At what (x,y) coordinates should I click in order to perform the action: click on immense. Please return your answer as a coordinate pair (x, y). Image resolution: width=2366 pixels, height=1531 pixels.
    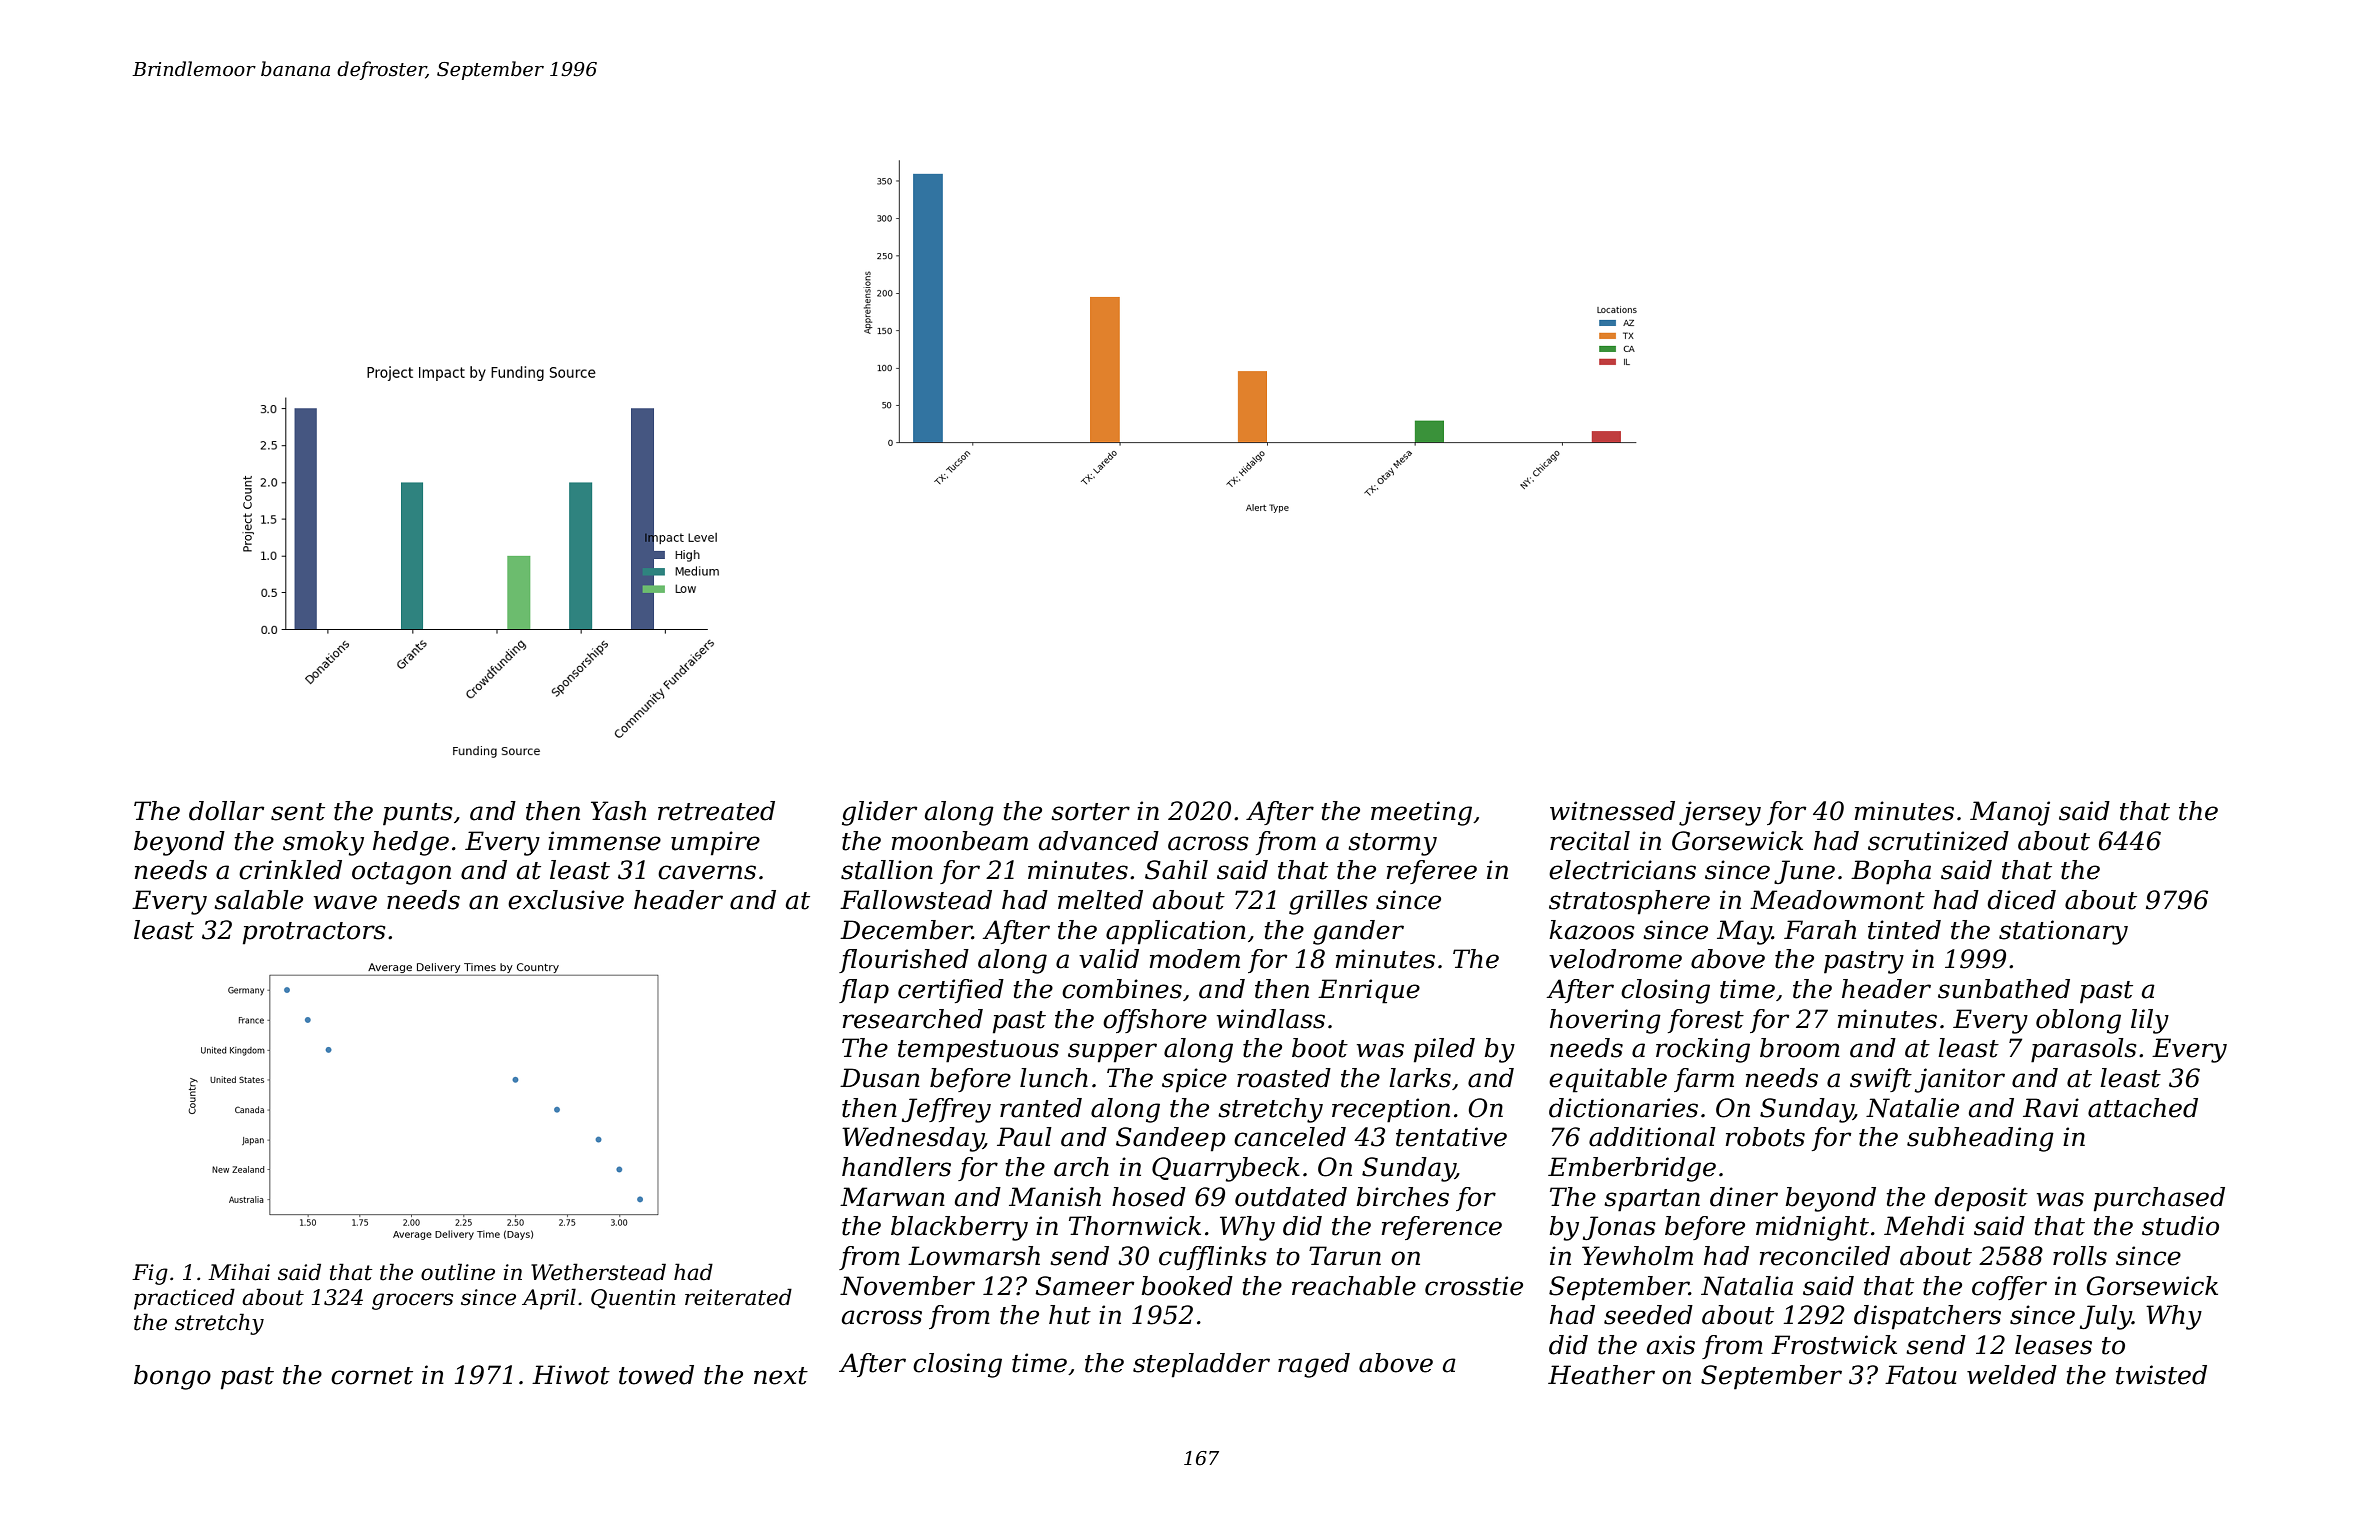
    Looking at the image, I should click on (604, 841).
